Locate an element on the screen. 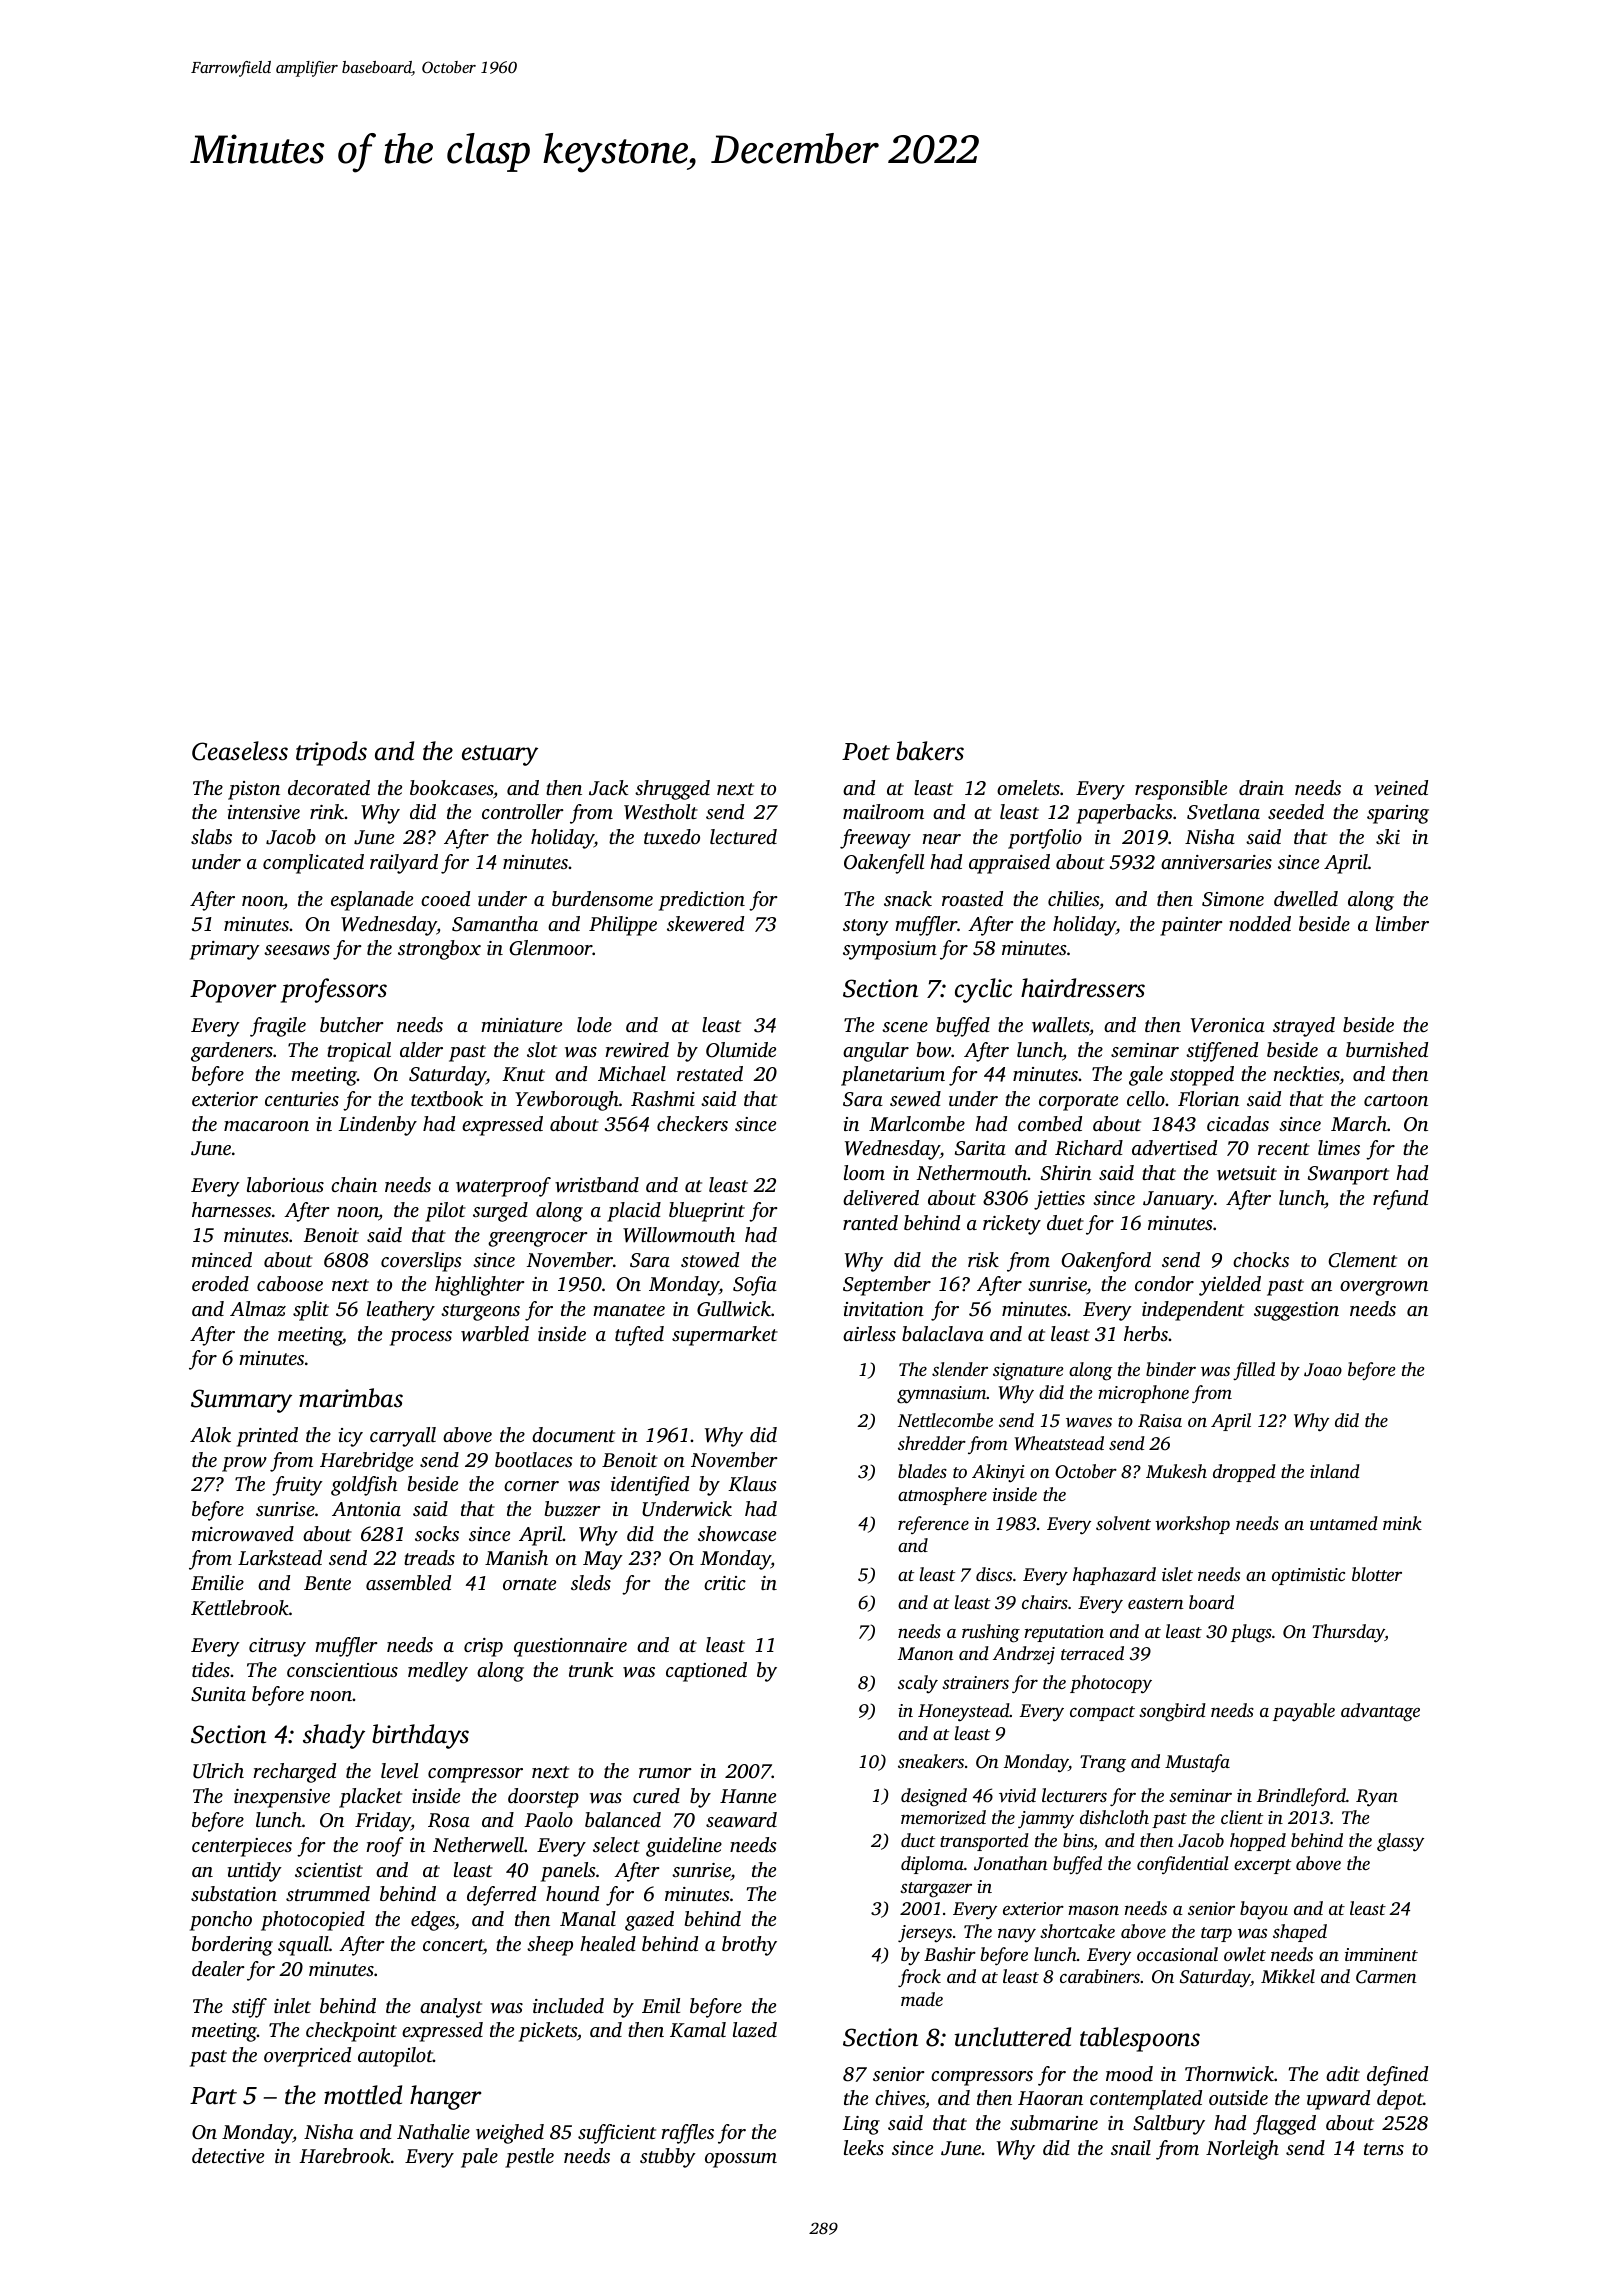  Almaz is located at coordinates (258, 1309).
